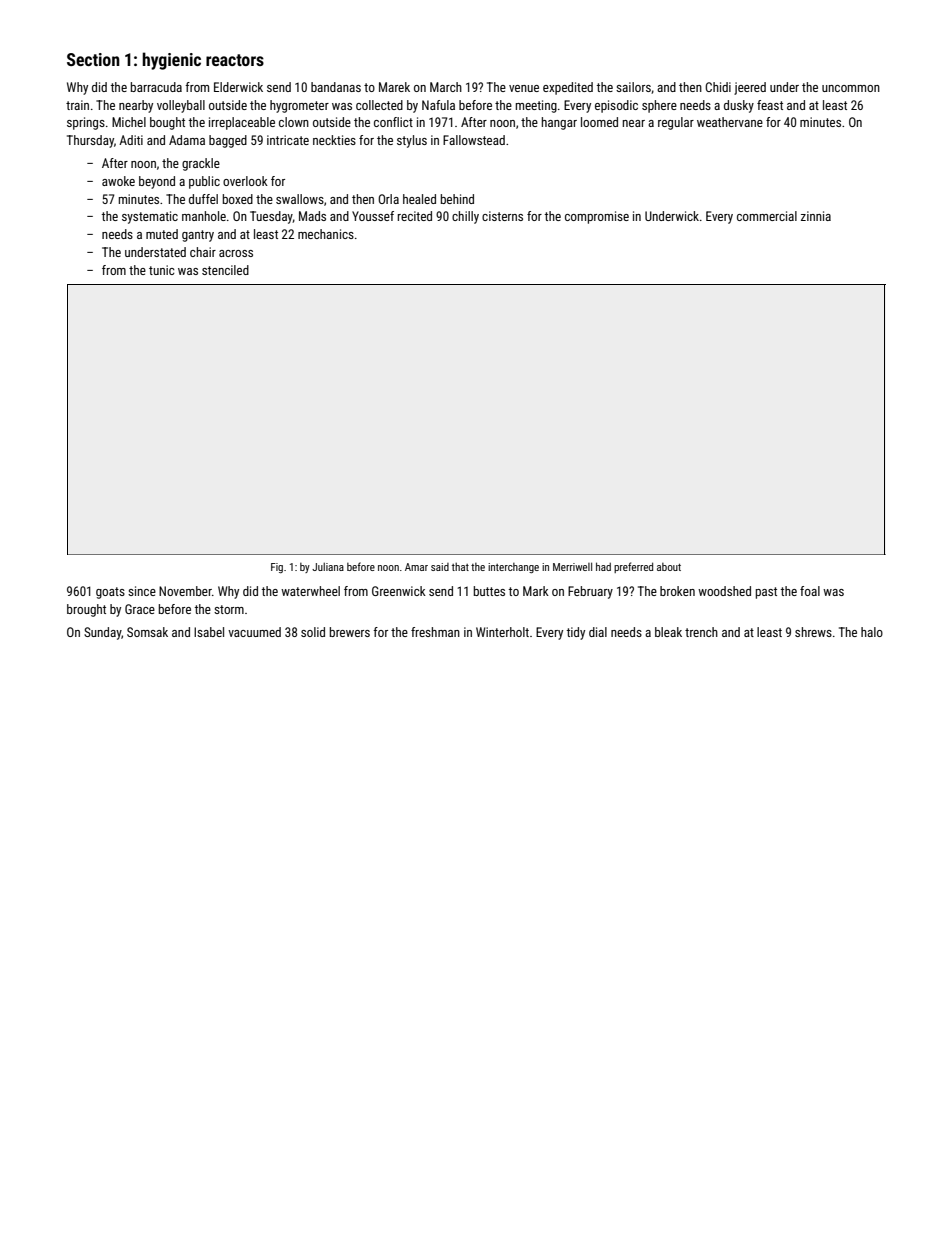 Image resolution: width=952 pixels, height=1233 pixels. Describe the element at coordinates (328, 566) in the screenshot. I see `Juliana` at that location.
